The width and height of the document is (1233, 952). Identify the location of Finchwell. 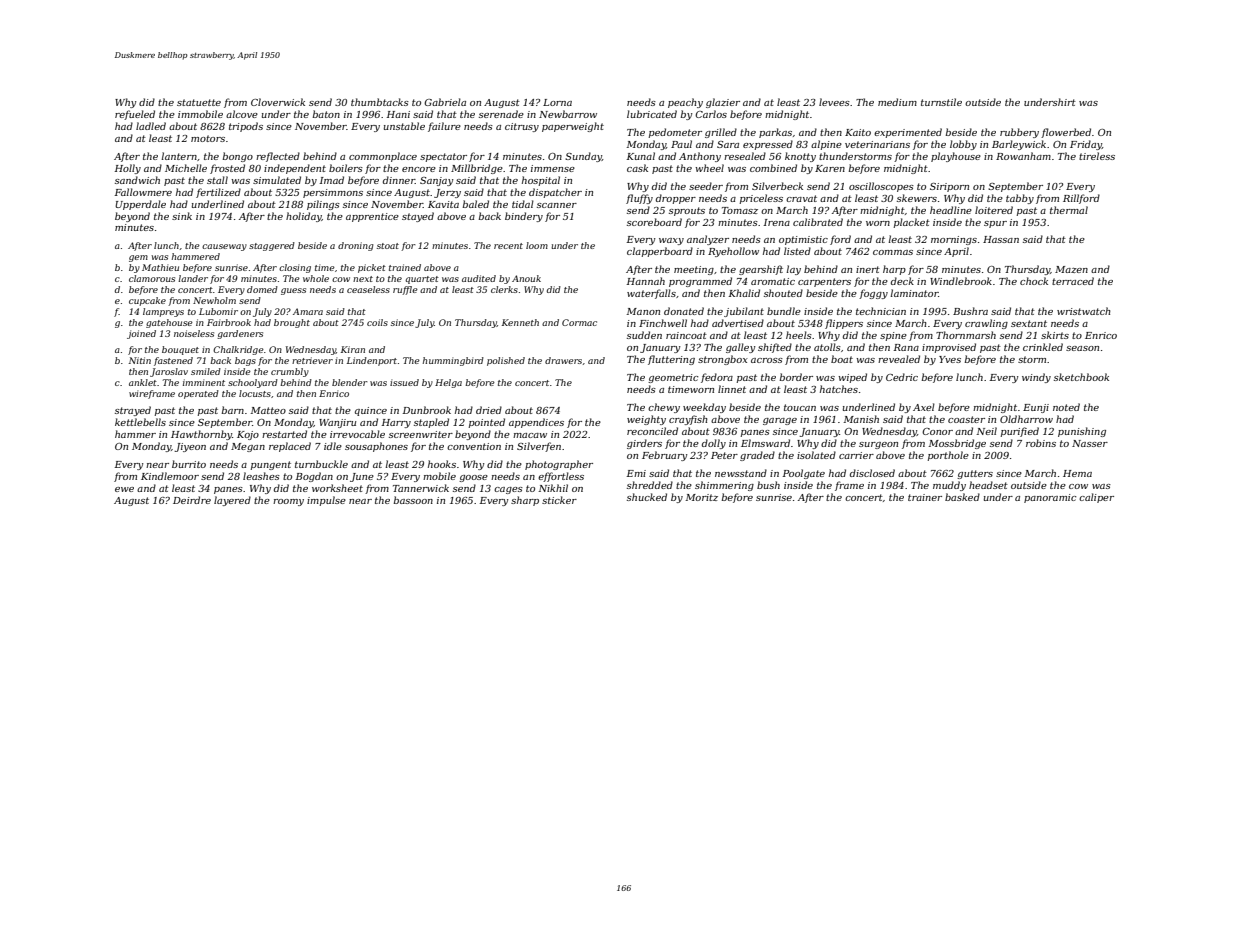
(663, 323).
